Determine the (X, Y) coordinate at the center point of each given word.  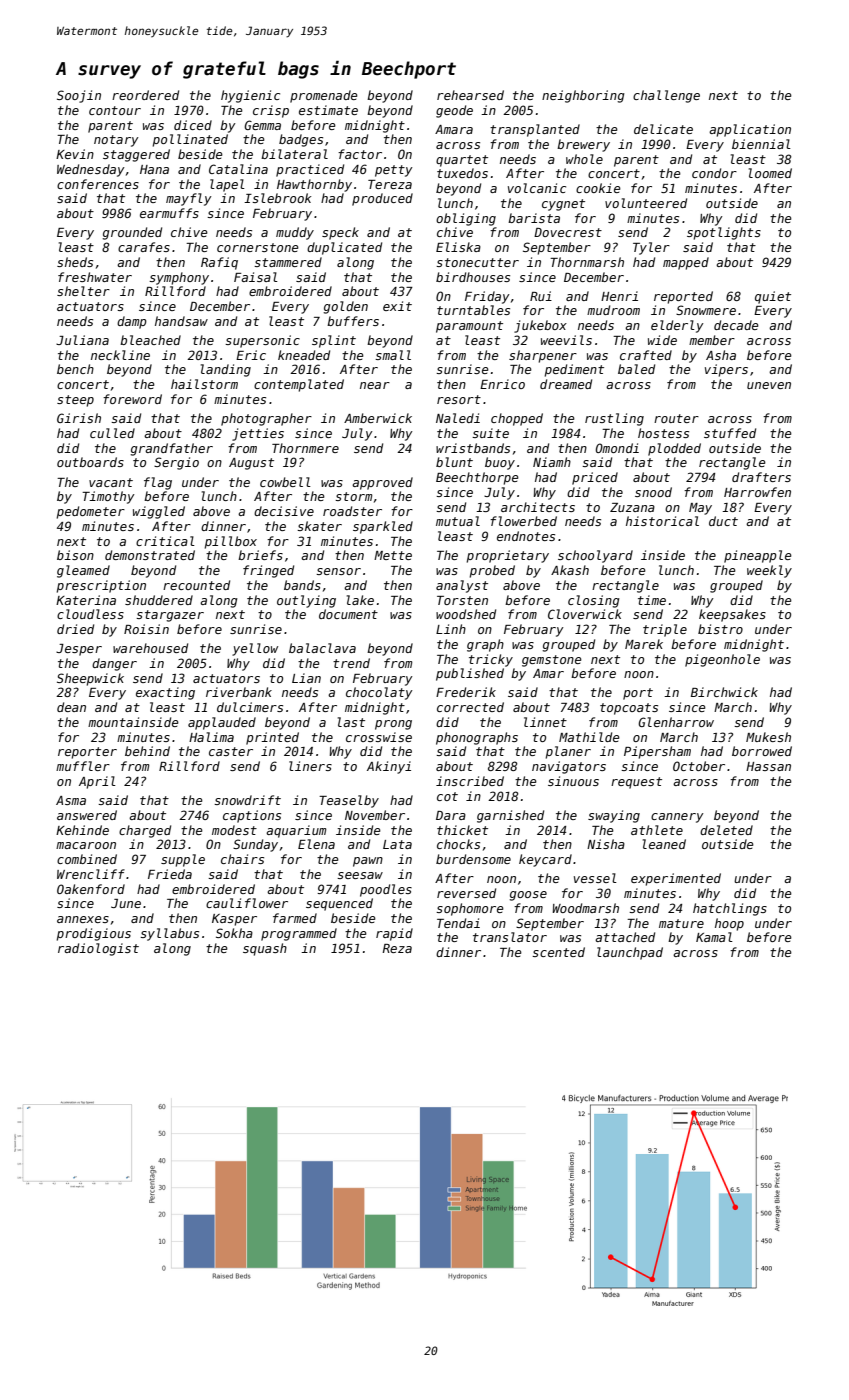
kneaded (304, 355)
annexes (83, 919)
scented (558, 952)
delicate (663, 129)
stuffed (730, 433)
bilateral (294, 154)
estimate (328, 110)
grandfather (171, 449)
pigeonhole (722, 660)
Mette (393, 555)
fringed (268, 571)
